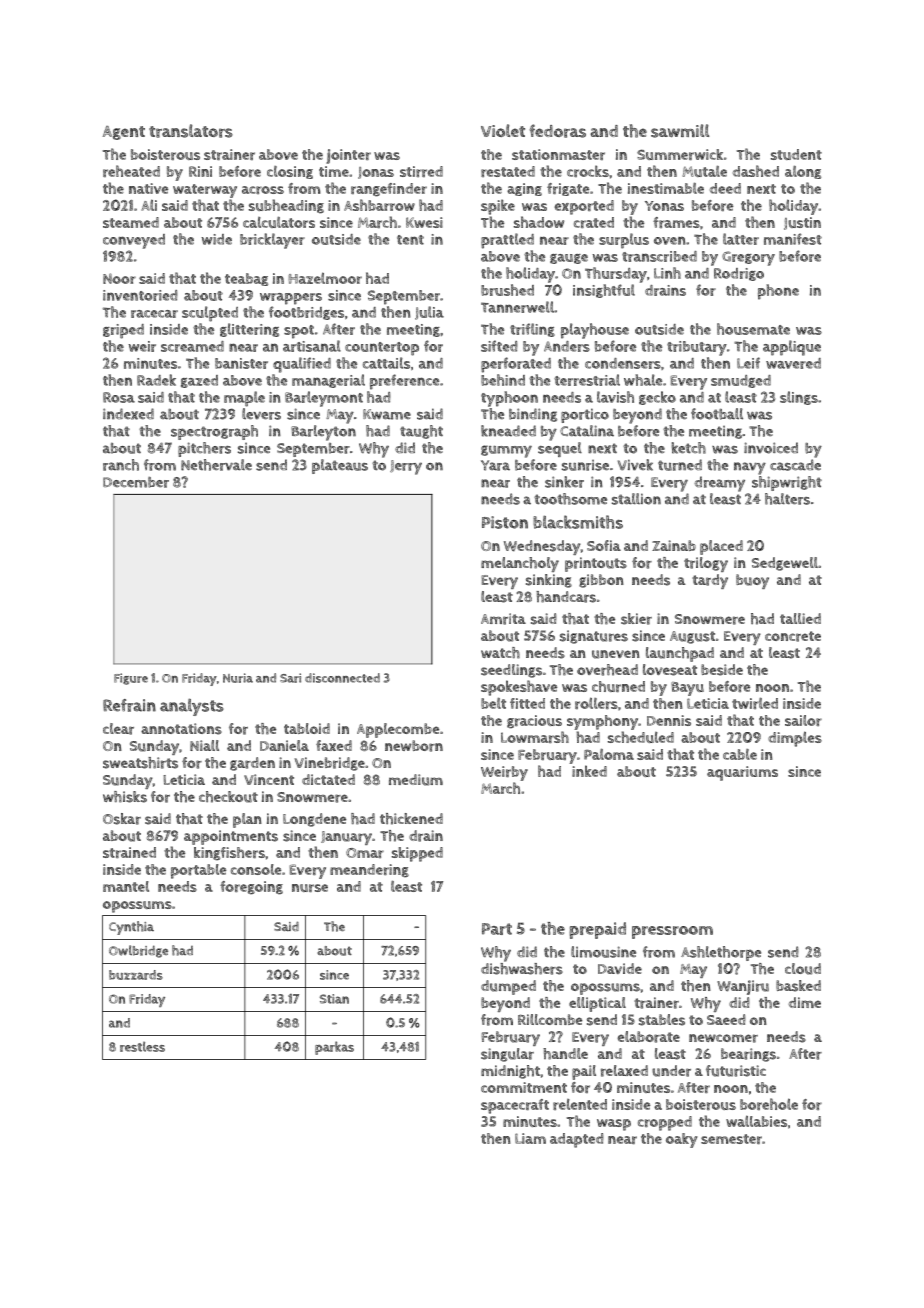 Image resolution: width=924 pixels, height=1308 pixels. Describe the element at coordinates (251, 888) in the image. I see `foregoing` at that location.
